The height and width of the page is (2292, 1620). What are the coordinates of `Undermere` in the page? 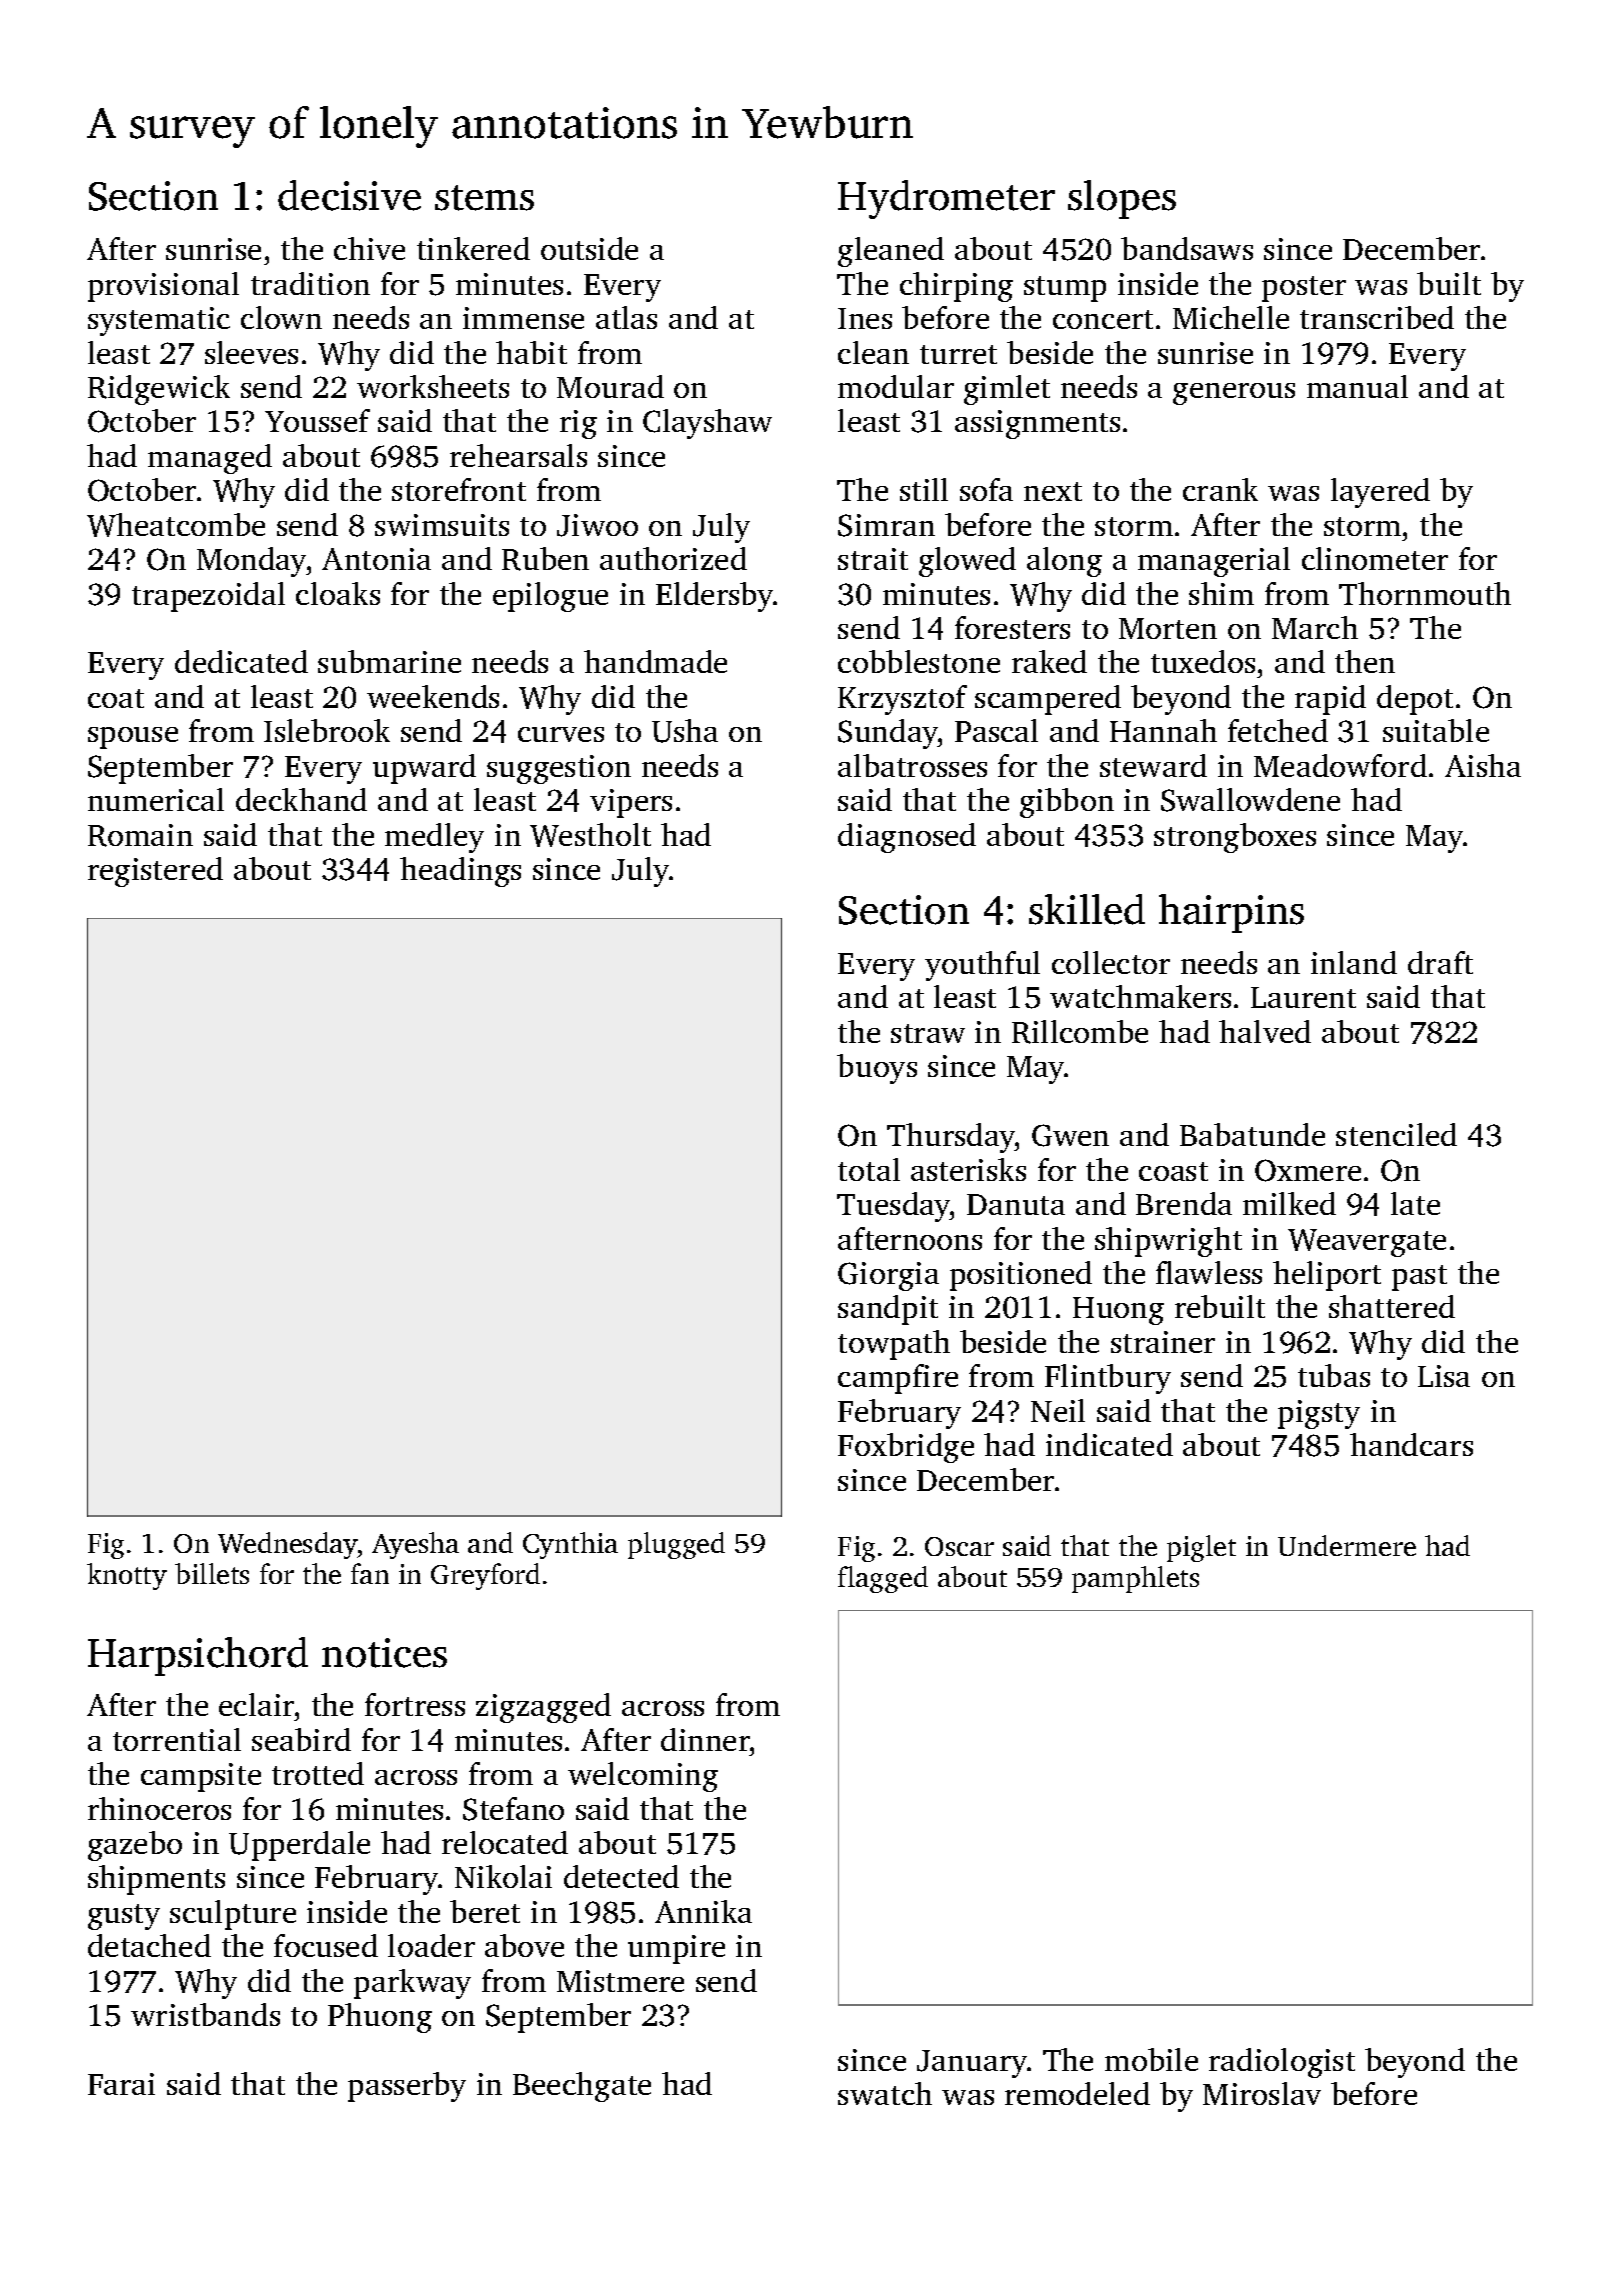 It's located at (1347, 1545).
